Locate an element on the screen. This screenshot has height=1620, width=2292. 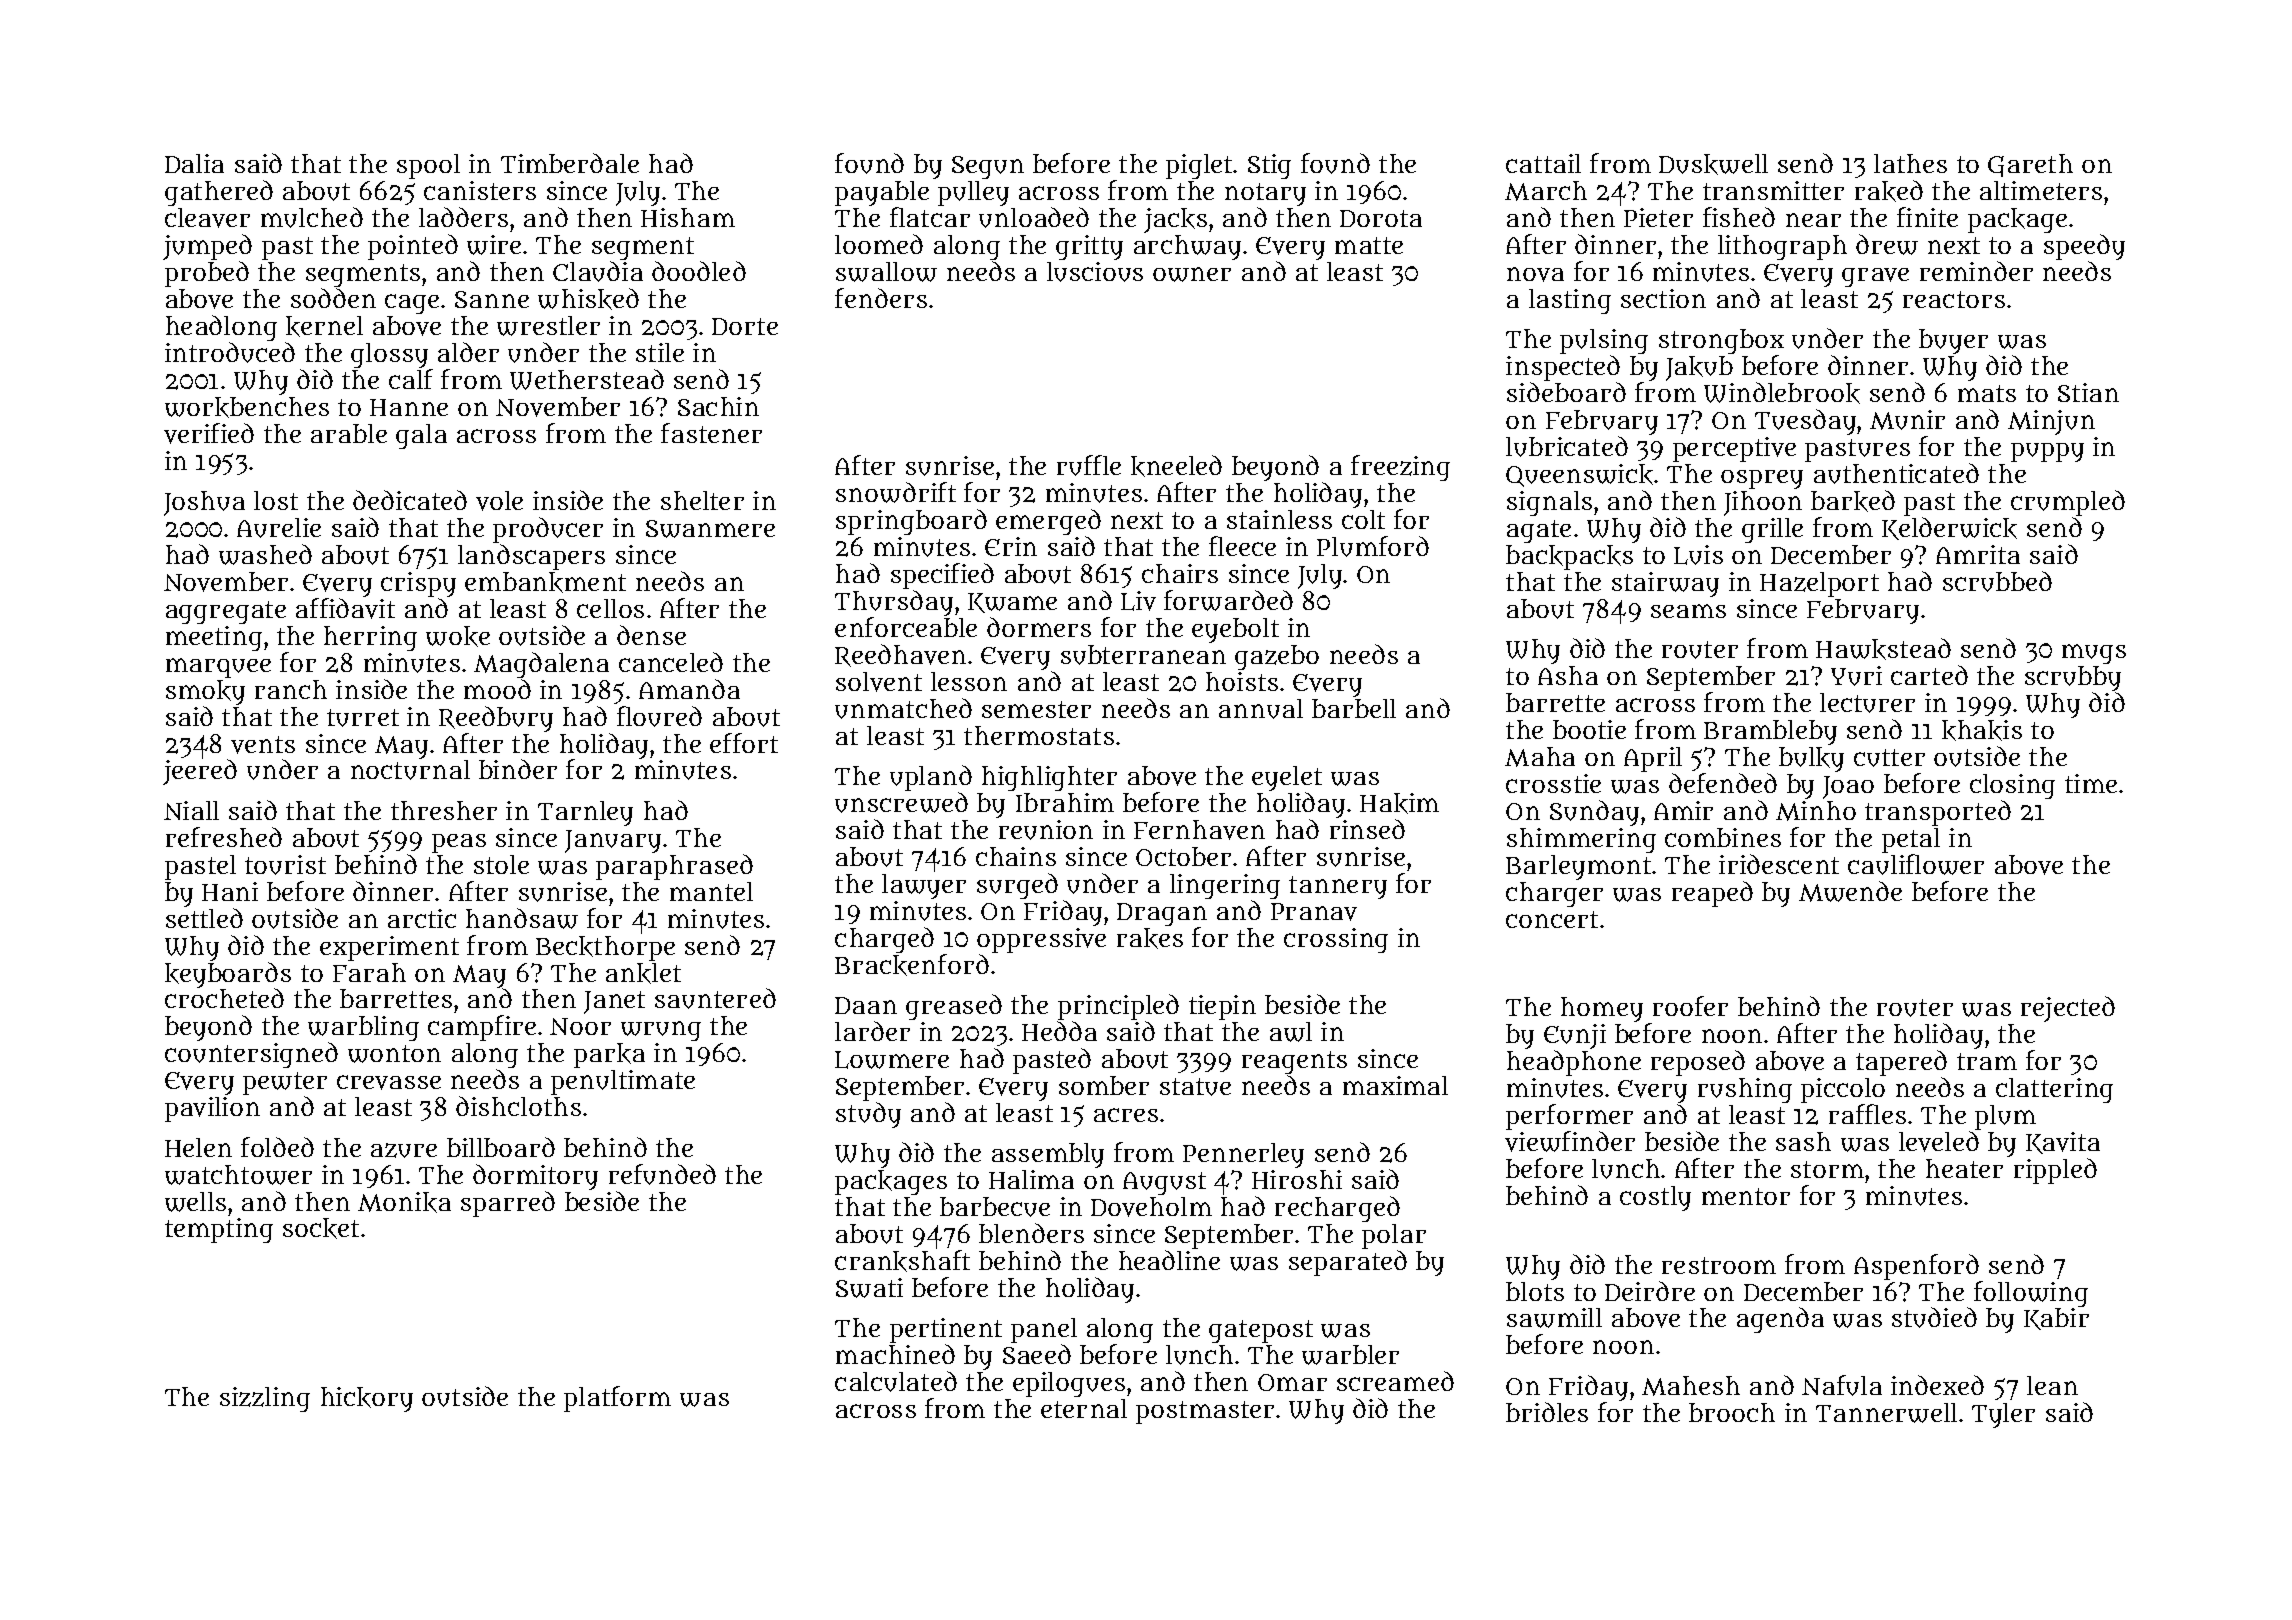
agenda is located at coordinates (1780, 1320).
